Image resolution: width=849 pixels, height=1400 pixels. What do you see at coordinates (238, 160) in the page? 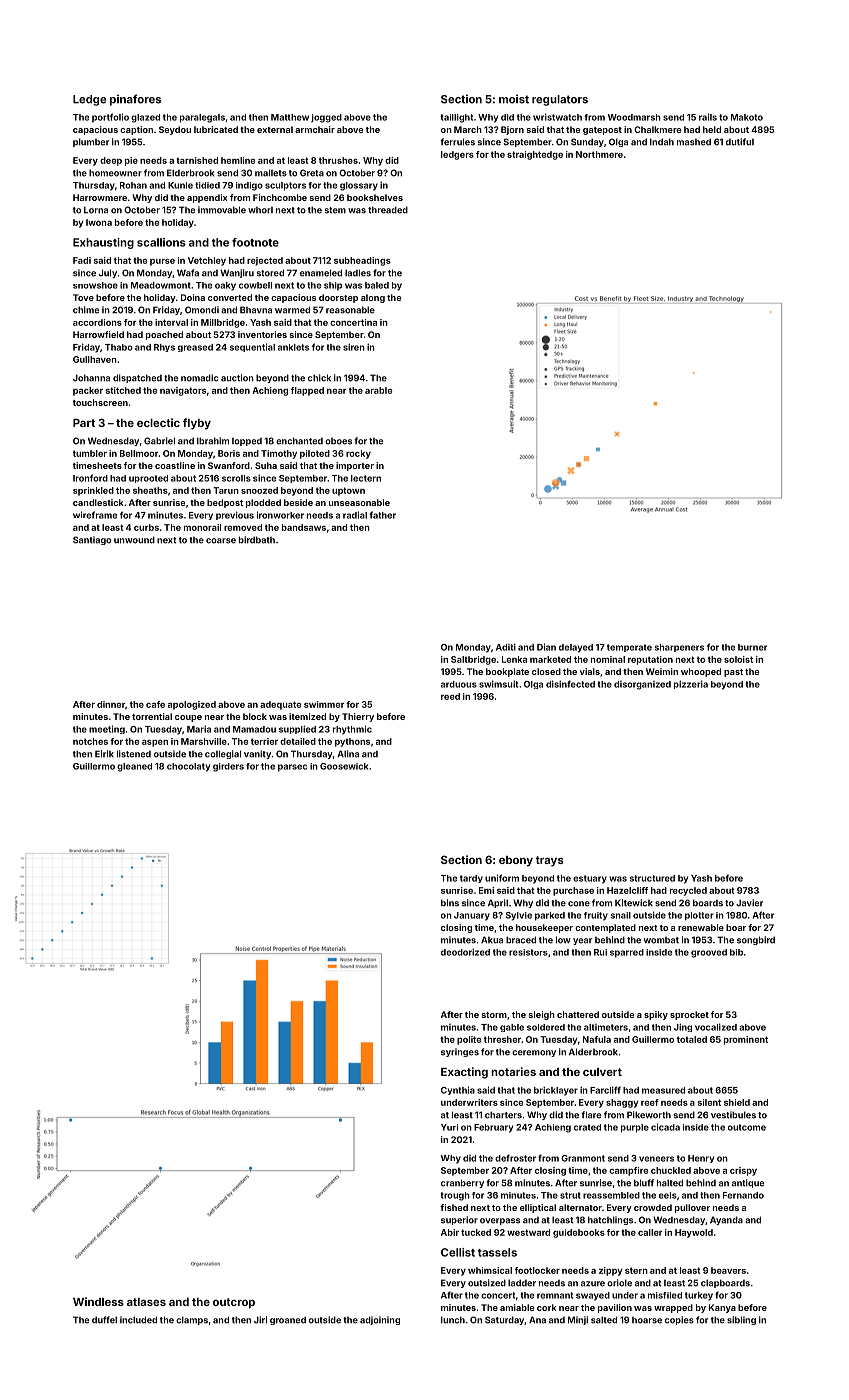
I see `hemline` at bounding box center [238, 160].
